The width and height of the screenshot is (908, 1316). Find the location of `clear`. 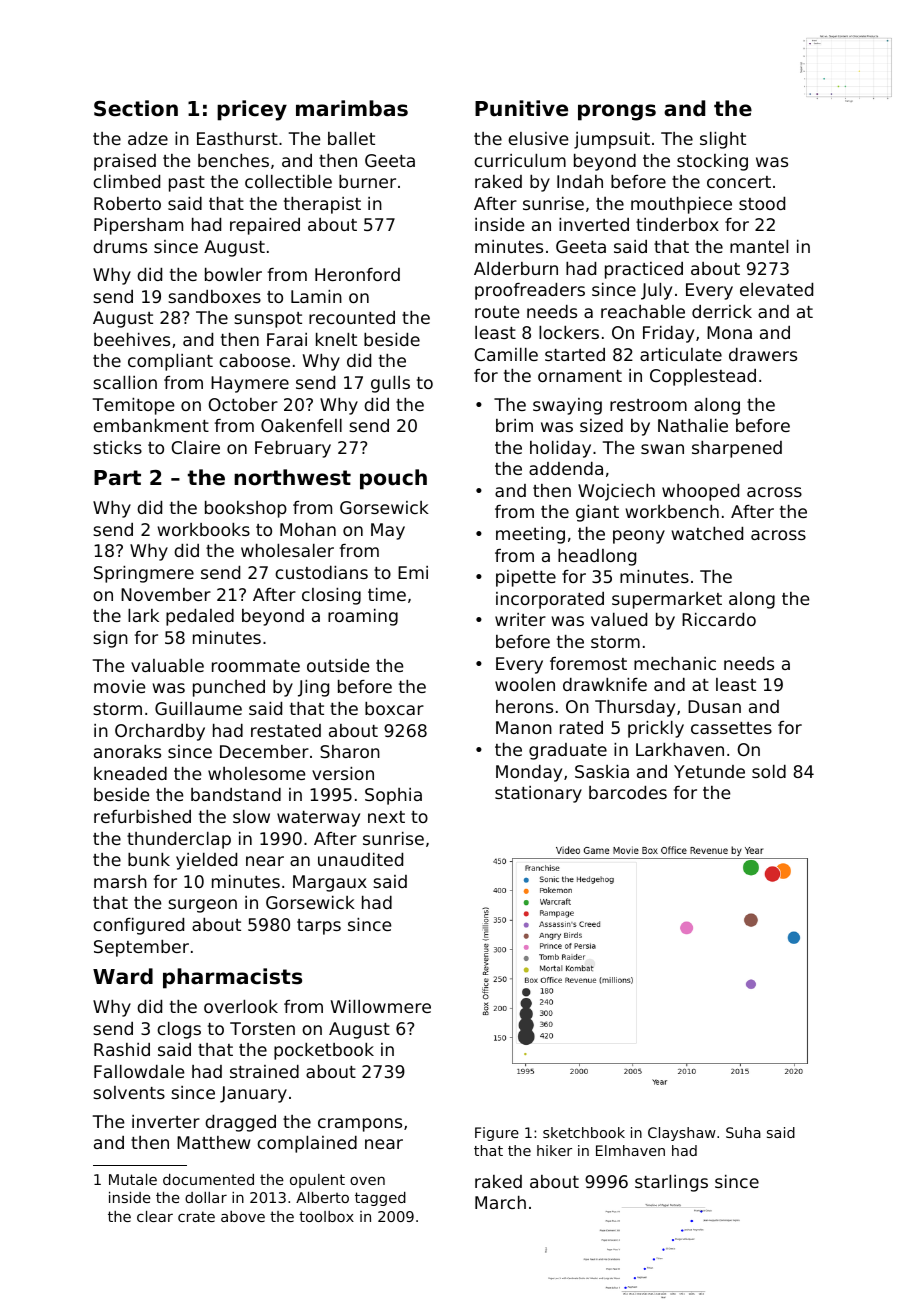

clear is located at coordinates (155, 1216).
